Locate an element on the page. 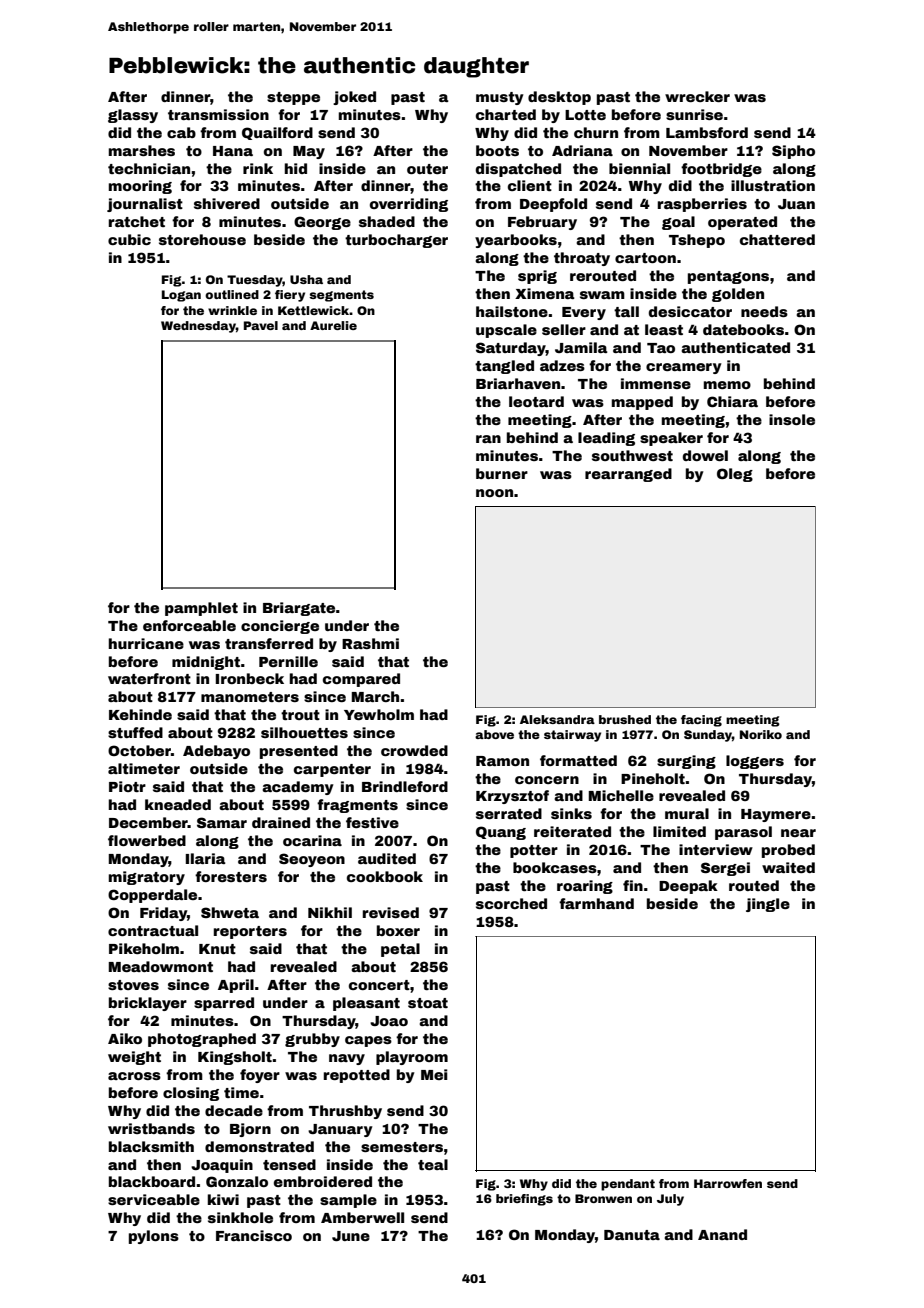 The image size is (924, 1308). cubic is located at coordinates (129, 239).
